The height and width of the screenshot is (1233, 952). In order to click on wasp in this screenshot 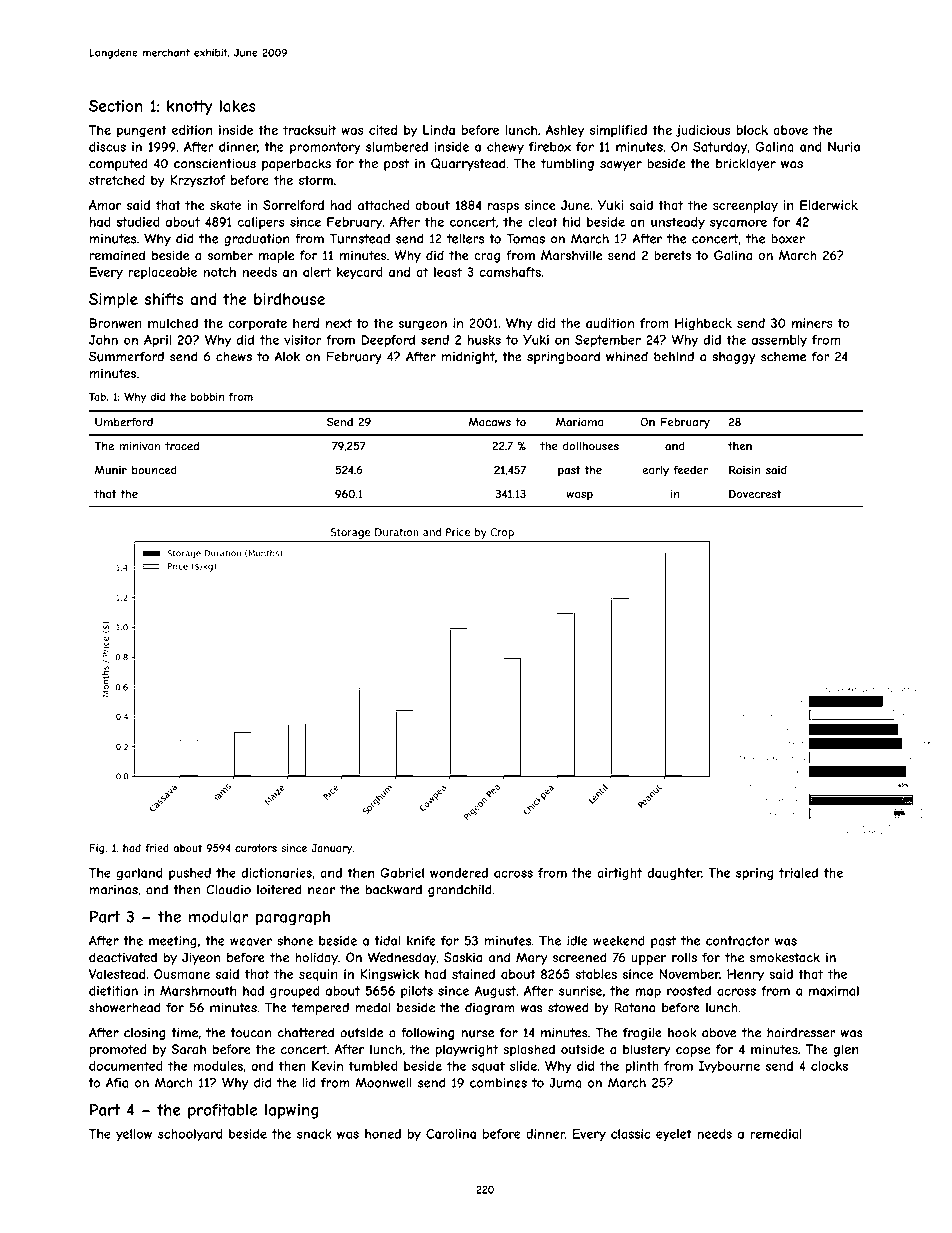, I will do `click(579, 496)`.
